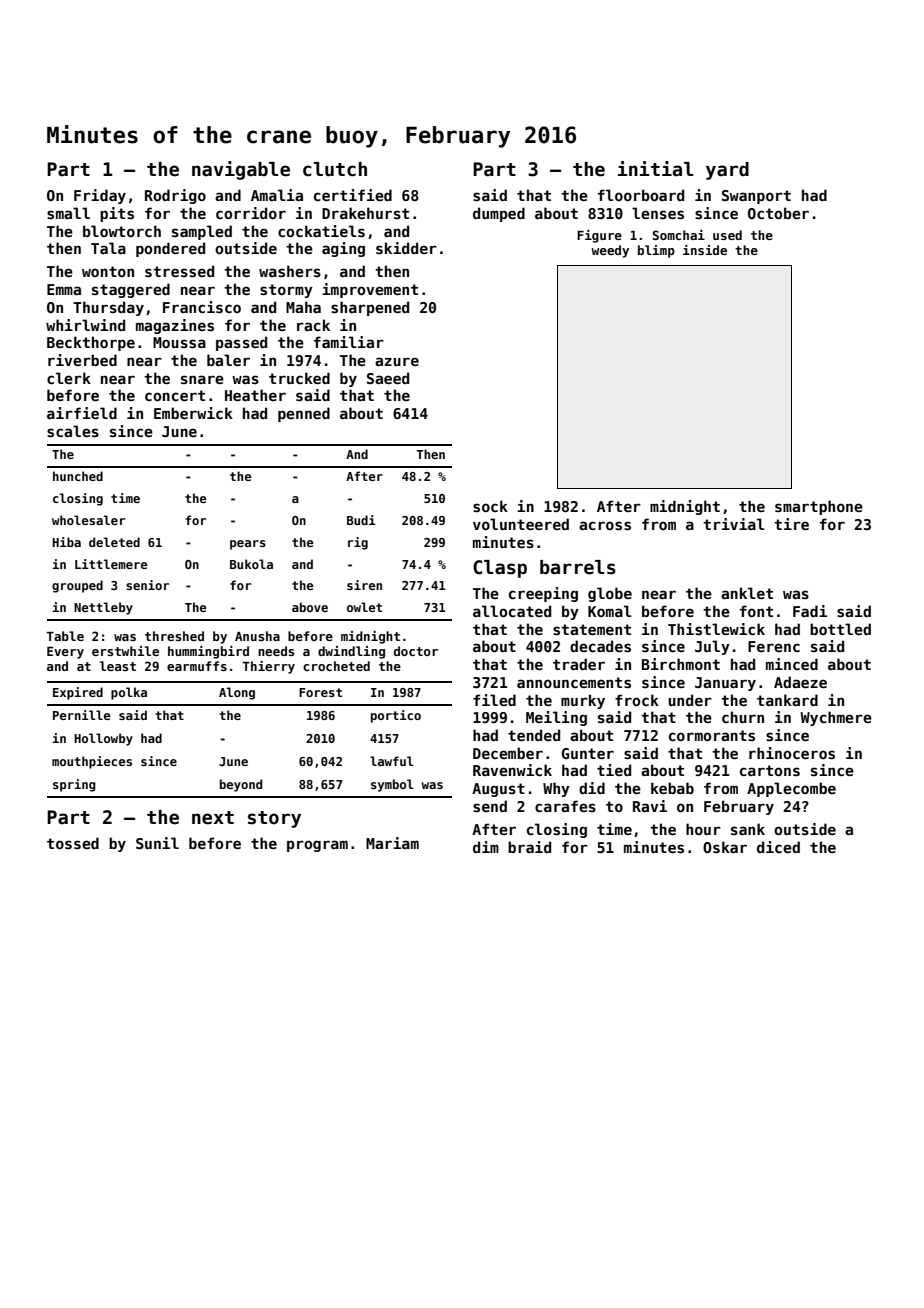 The width and height of the screenshot is (924, 1308). What do you see at coordinates (512, 770) in the screenshot?
I see `Ravenwick` at bounding box center [512, 770].
